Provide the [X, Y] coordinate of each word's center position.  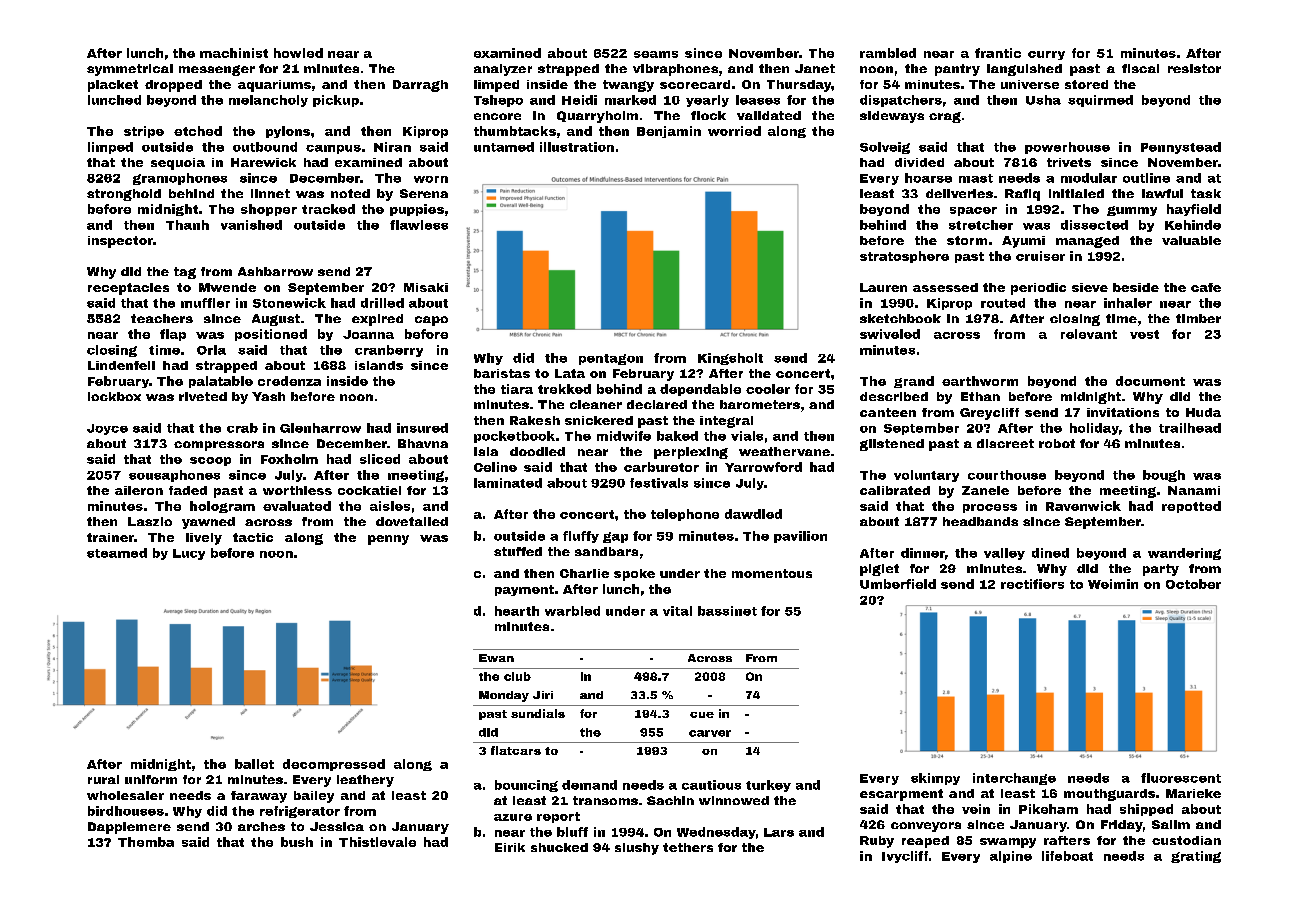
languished [1024, 70]
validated [769, 115]
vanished [251, 225]
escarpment [901, 795]
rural [103, 779]
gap [615, 537]
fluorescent [1181, 778]
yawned [208, 523]
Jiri [543, 695]
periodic [1038, 289]
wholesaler [125, 795]
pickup [336, 101]
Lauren [883, 287]
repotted [1191, 507]
